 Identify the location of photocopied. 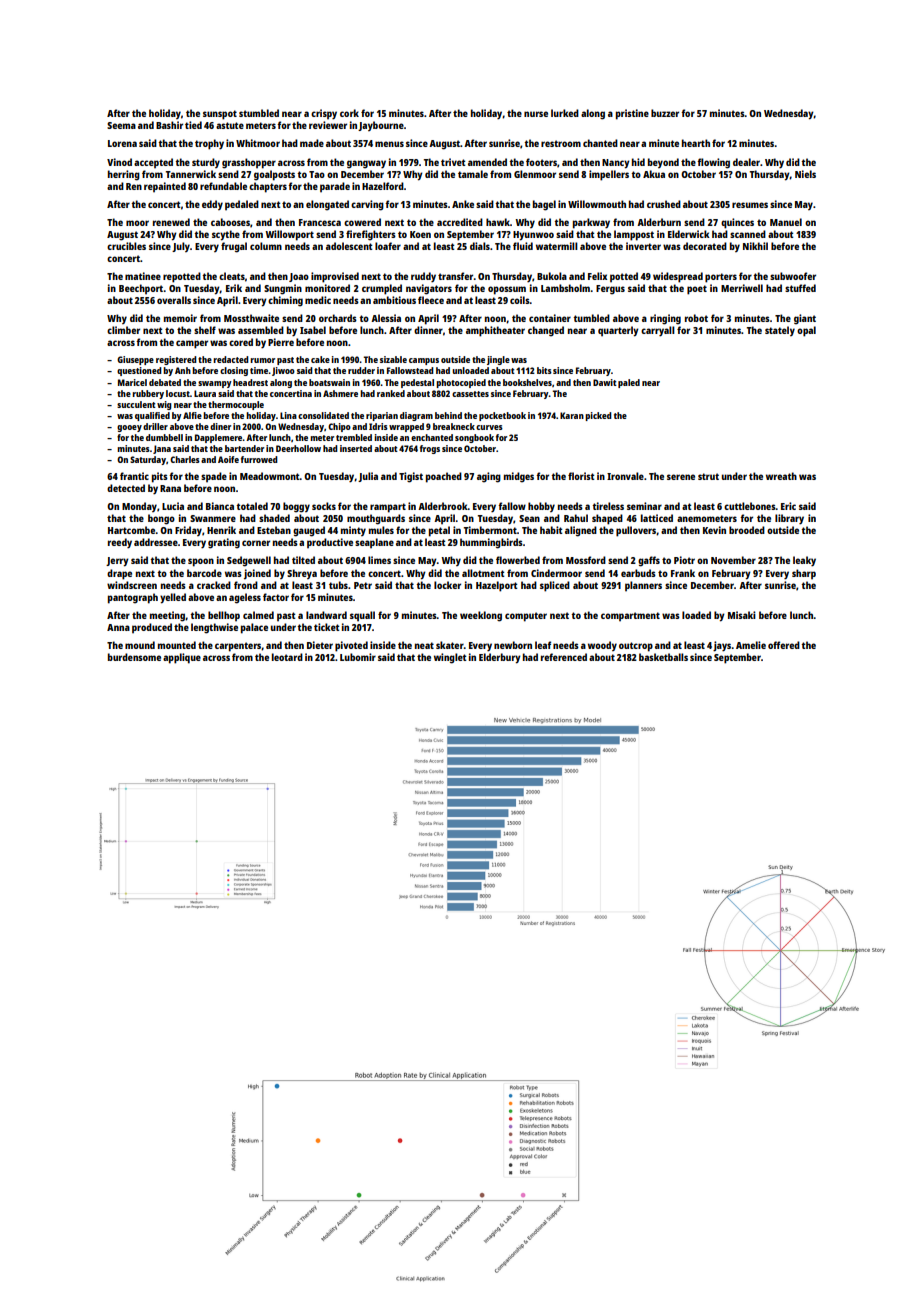
(461, 383).
